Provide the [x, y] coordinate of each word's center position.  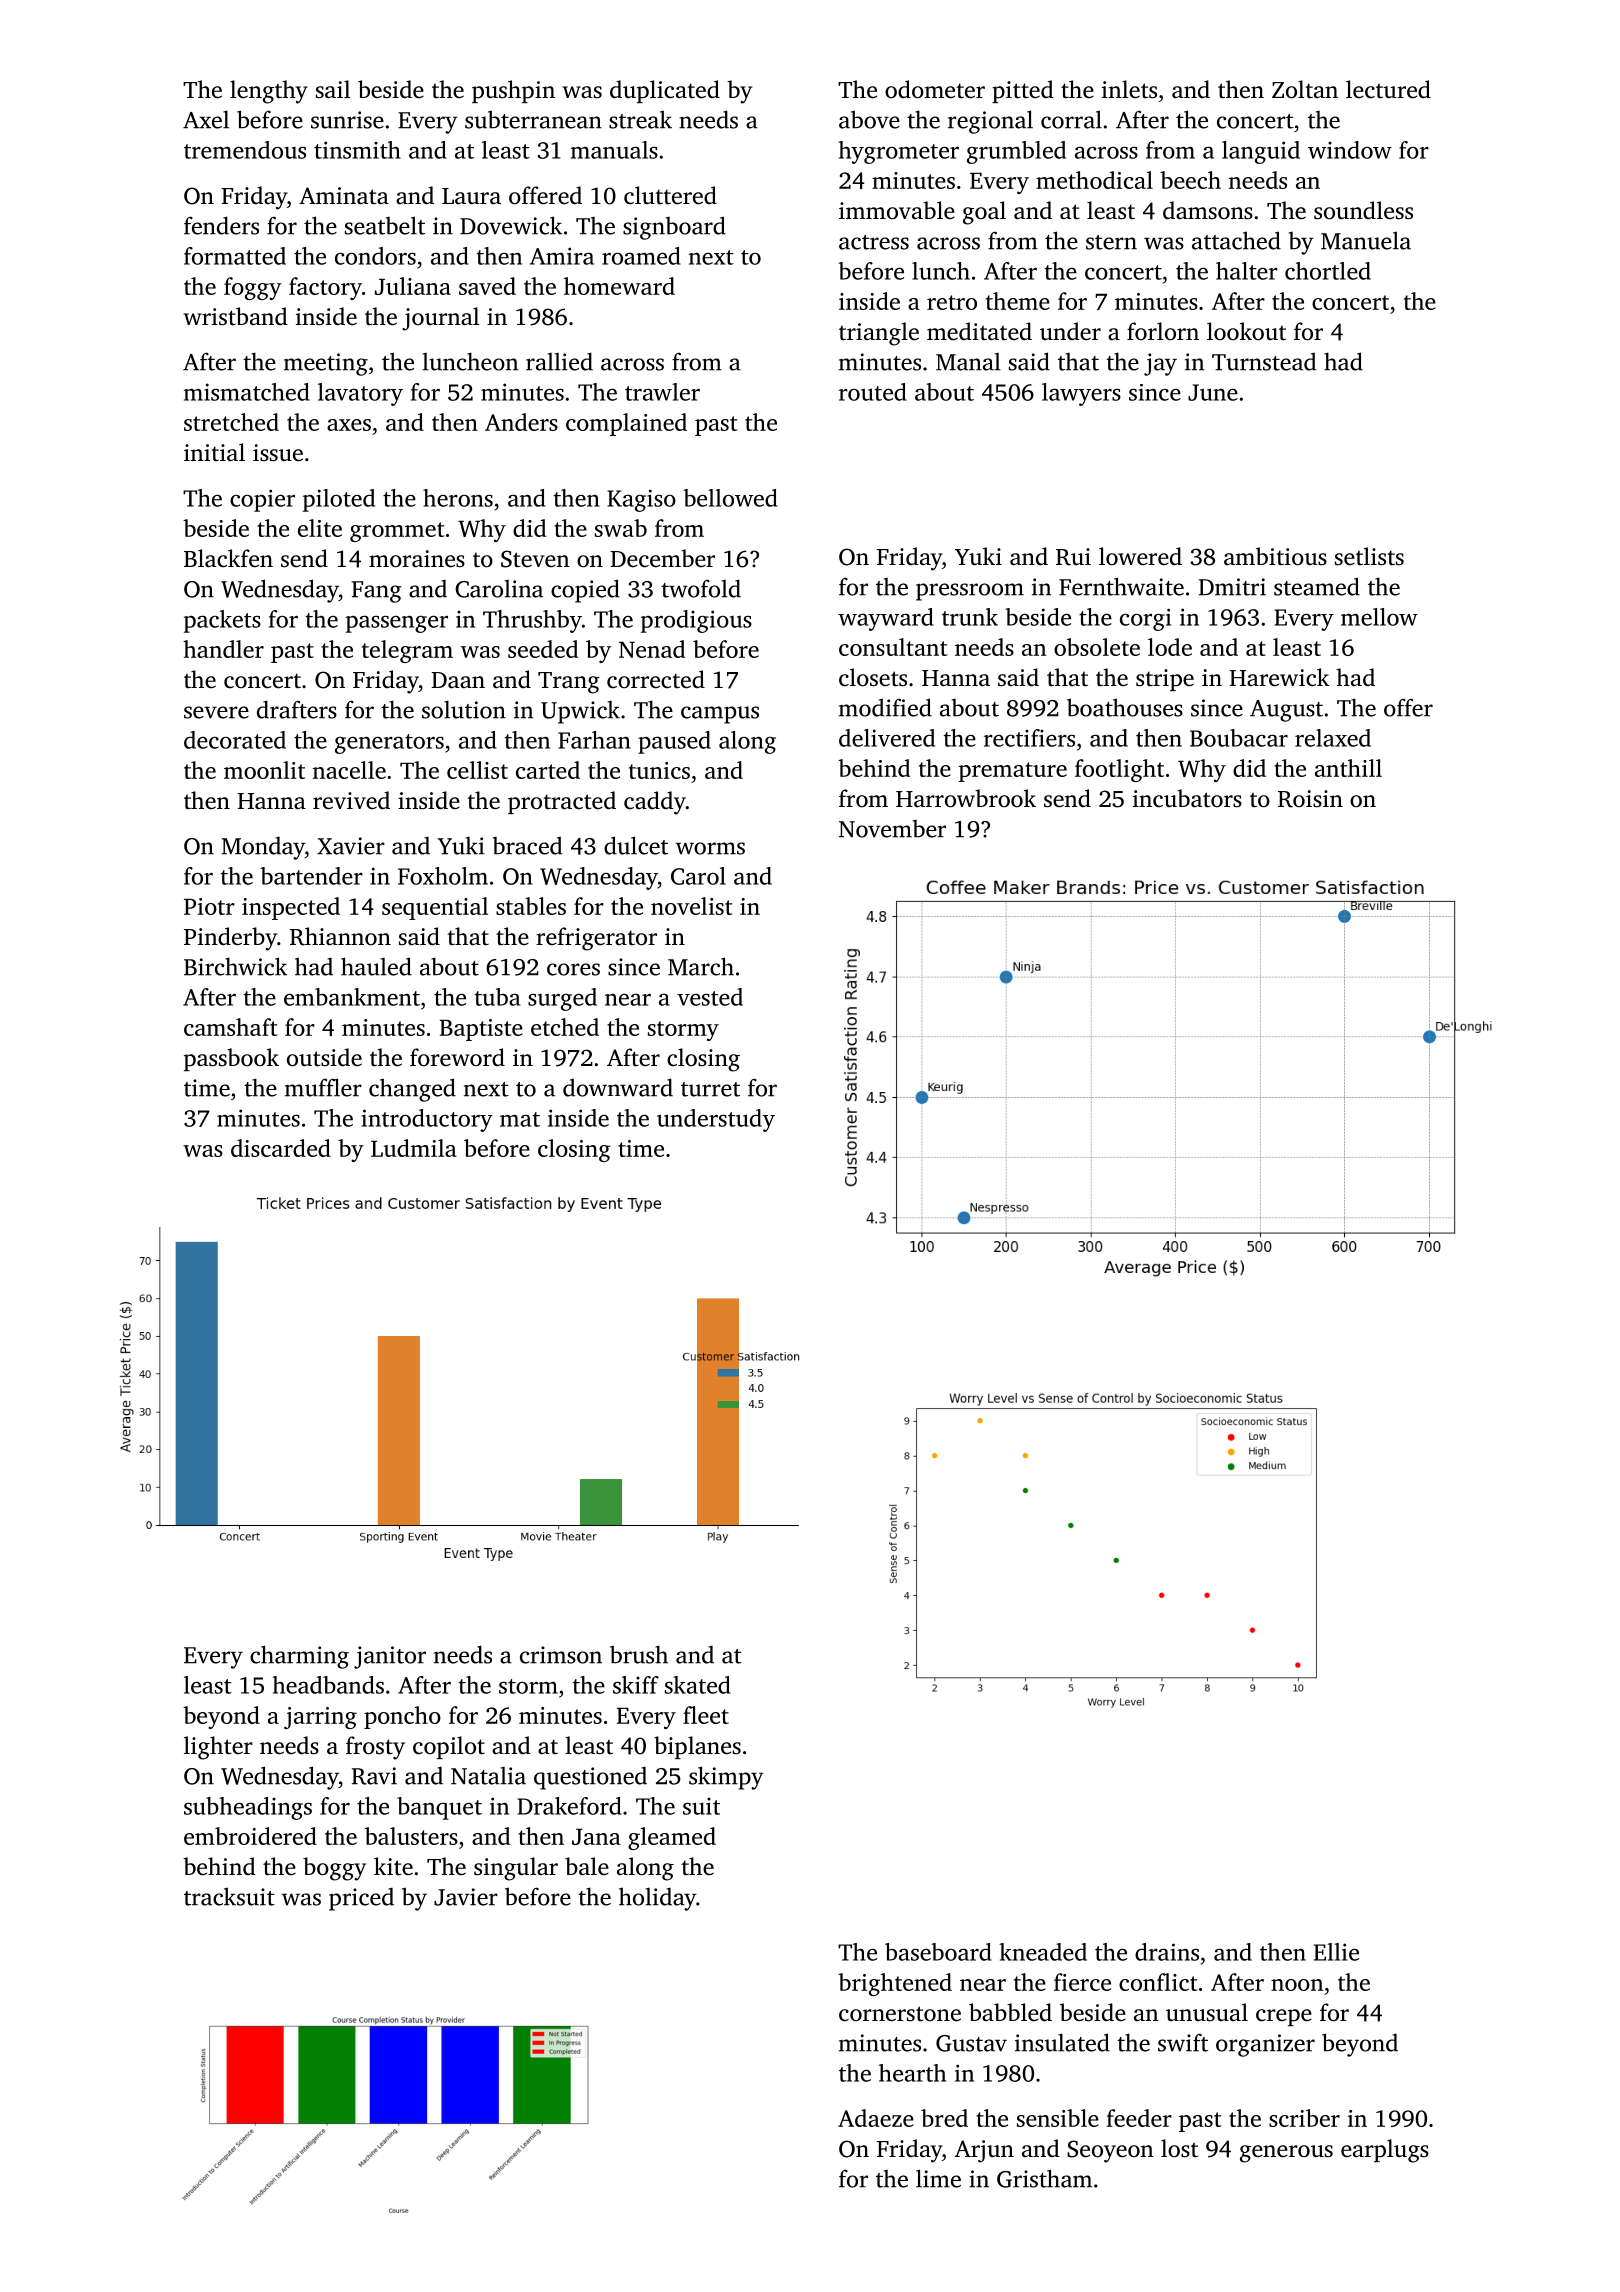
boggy [334, 1869]
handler [223, 649]
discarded [281, 1148]
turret [710, 1089]
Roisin [1310, 799]
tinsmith [357, 150]
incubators [1187, 798]
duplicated [665, 91]
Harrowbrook [966, 798]
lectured [1388, 89]
